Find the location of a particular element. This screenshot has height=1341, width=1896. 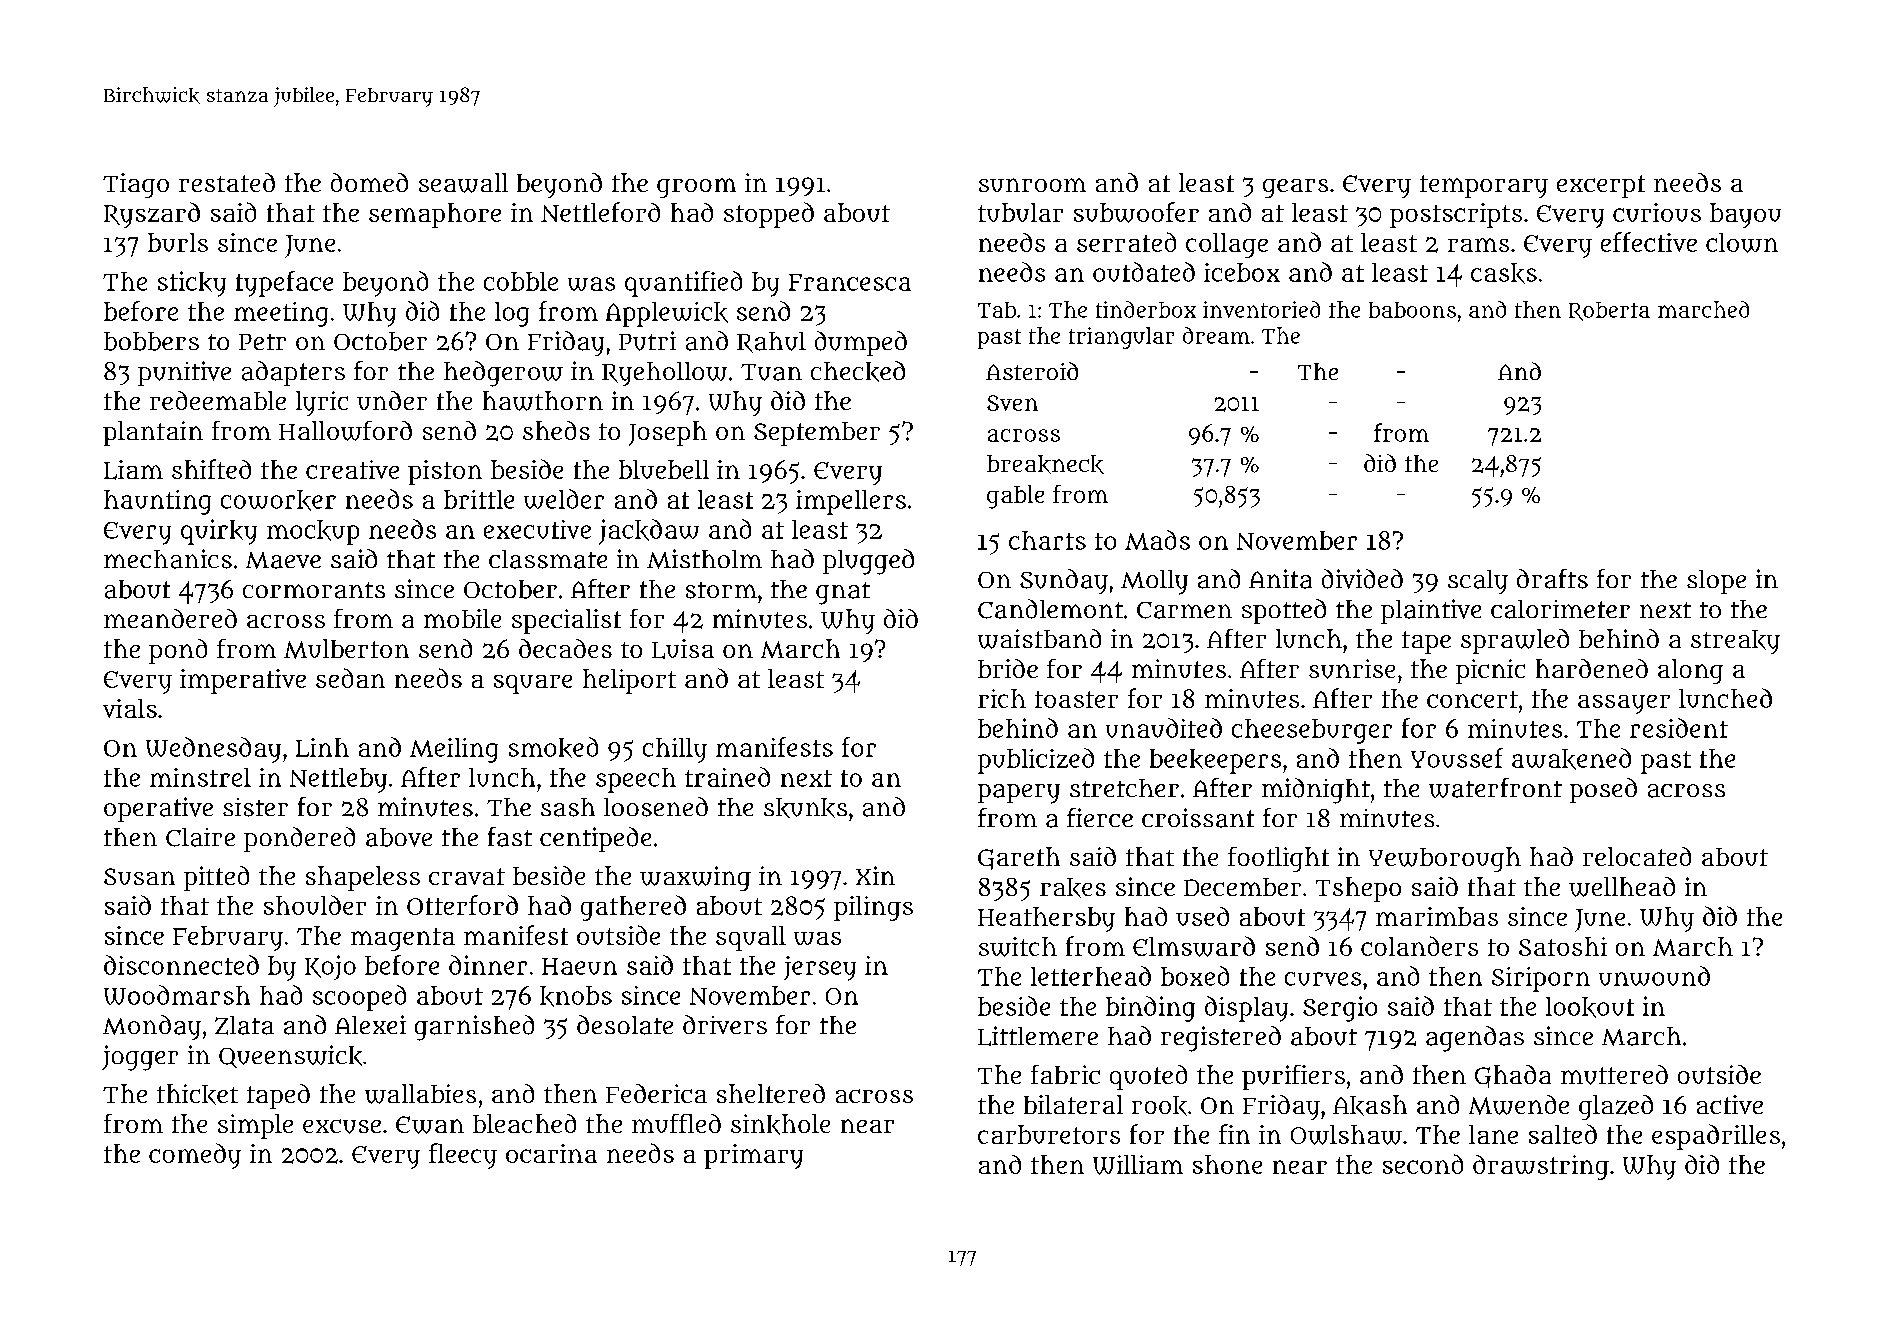

dream is located at coordinates (1216, 335).
